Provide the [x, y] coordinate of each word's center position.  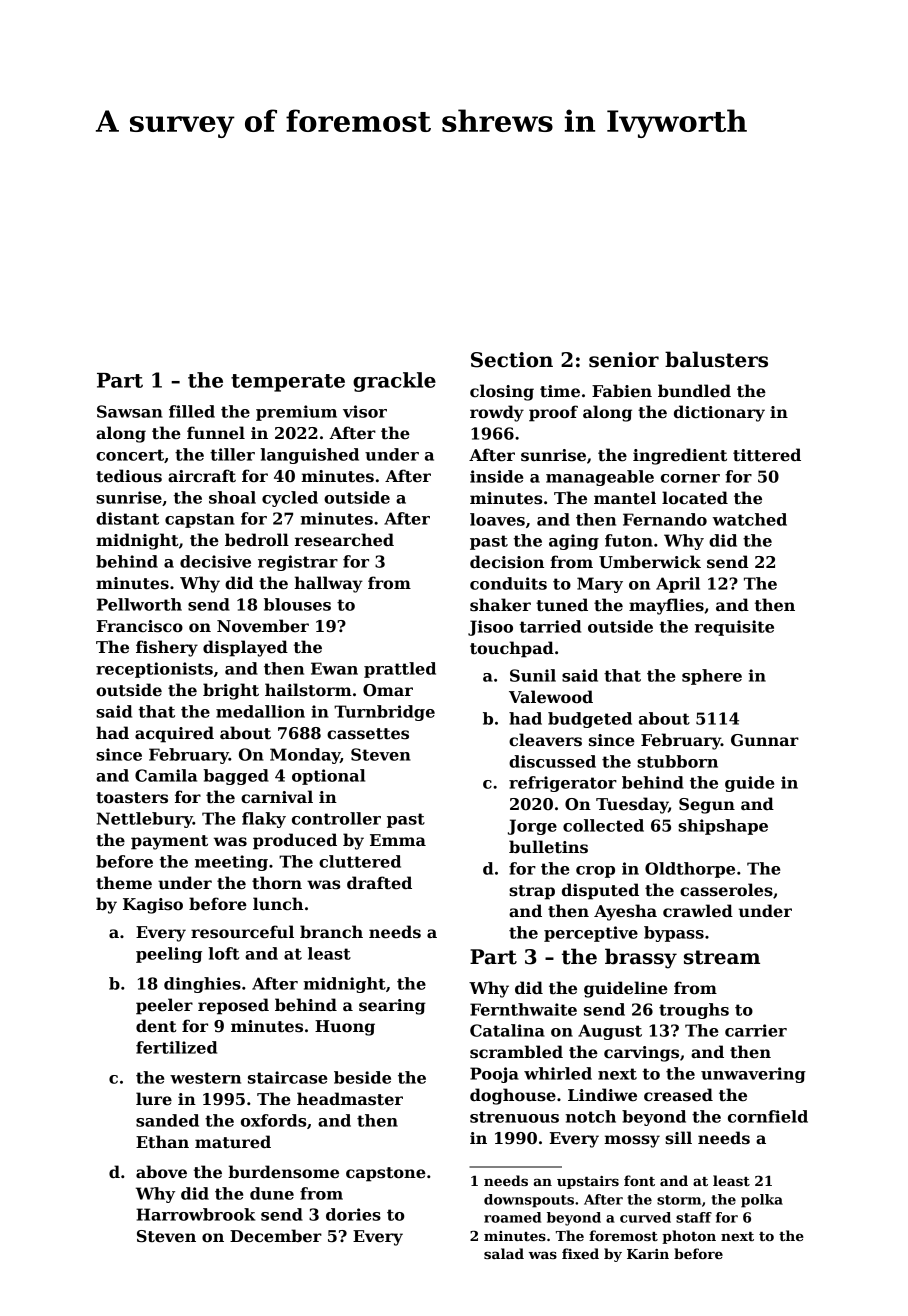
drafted [379, 883]
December [276, 1236]
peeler [164, 1006]
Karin [648, 1254]
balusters [716, 359]
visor [365, 411]
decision [507, 562]
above [161, 1172]
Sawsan [130, 411]
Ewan [334, 668]
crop [595, 872]
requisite [734, 628]
